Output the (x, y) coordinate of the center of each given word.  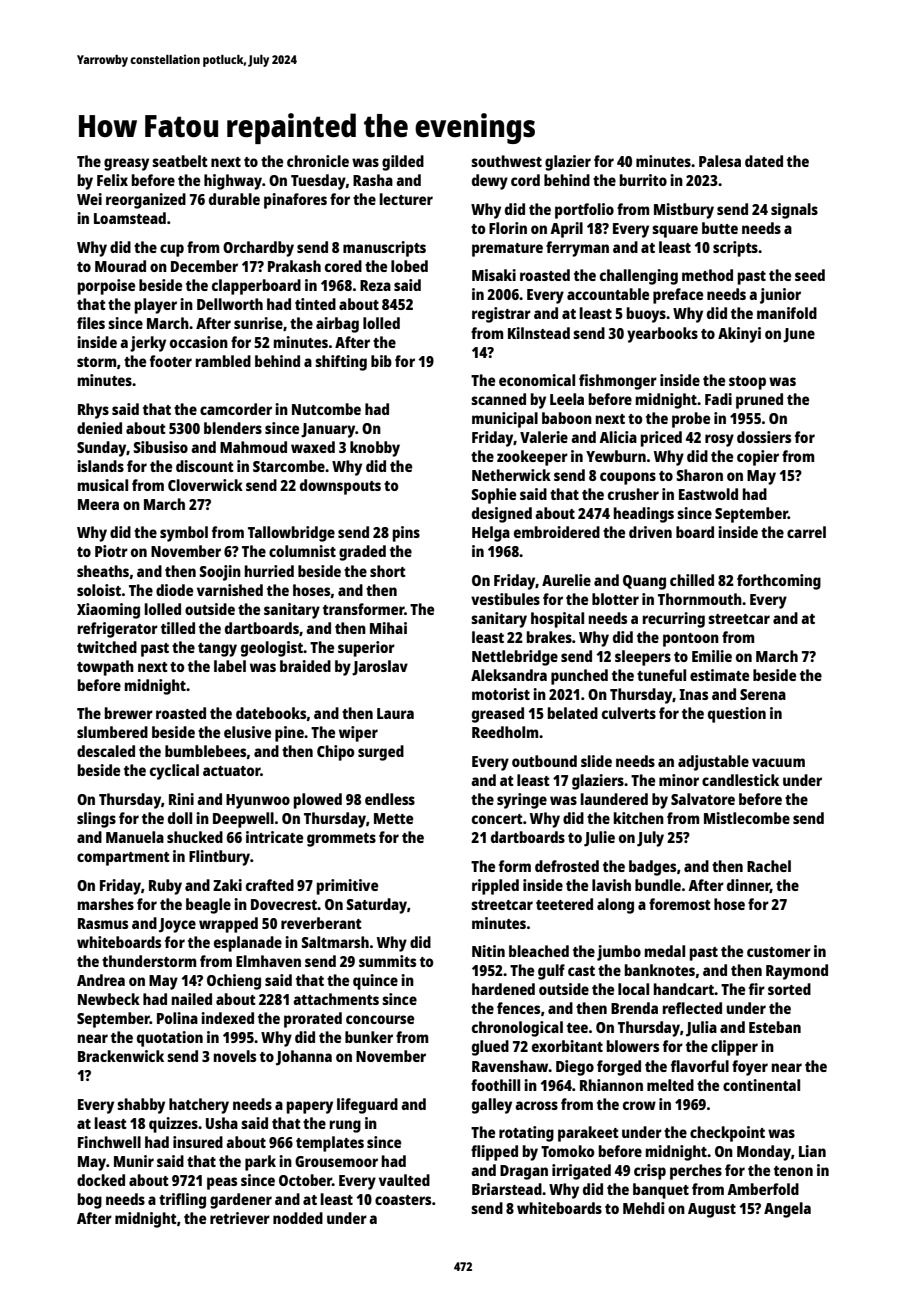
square (675, 231)
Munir (134, 1161)
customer (779, 952)
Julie (599, 839)
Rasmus (103, 923)
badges (652, 868)
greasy (126, 164)
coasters (403, 1200)
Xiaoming (108, 611)
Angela (787, 1210)
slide (596, 761)
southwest (506, 161)
